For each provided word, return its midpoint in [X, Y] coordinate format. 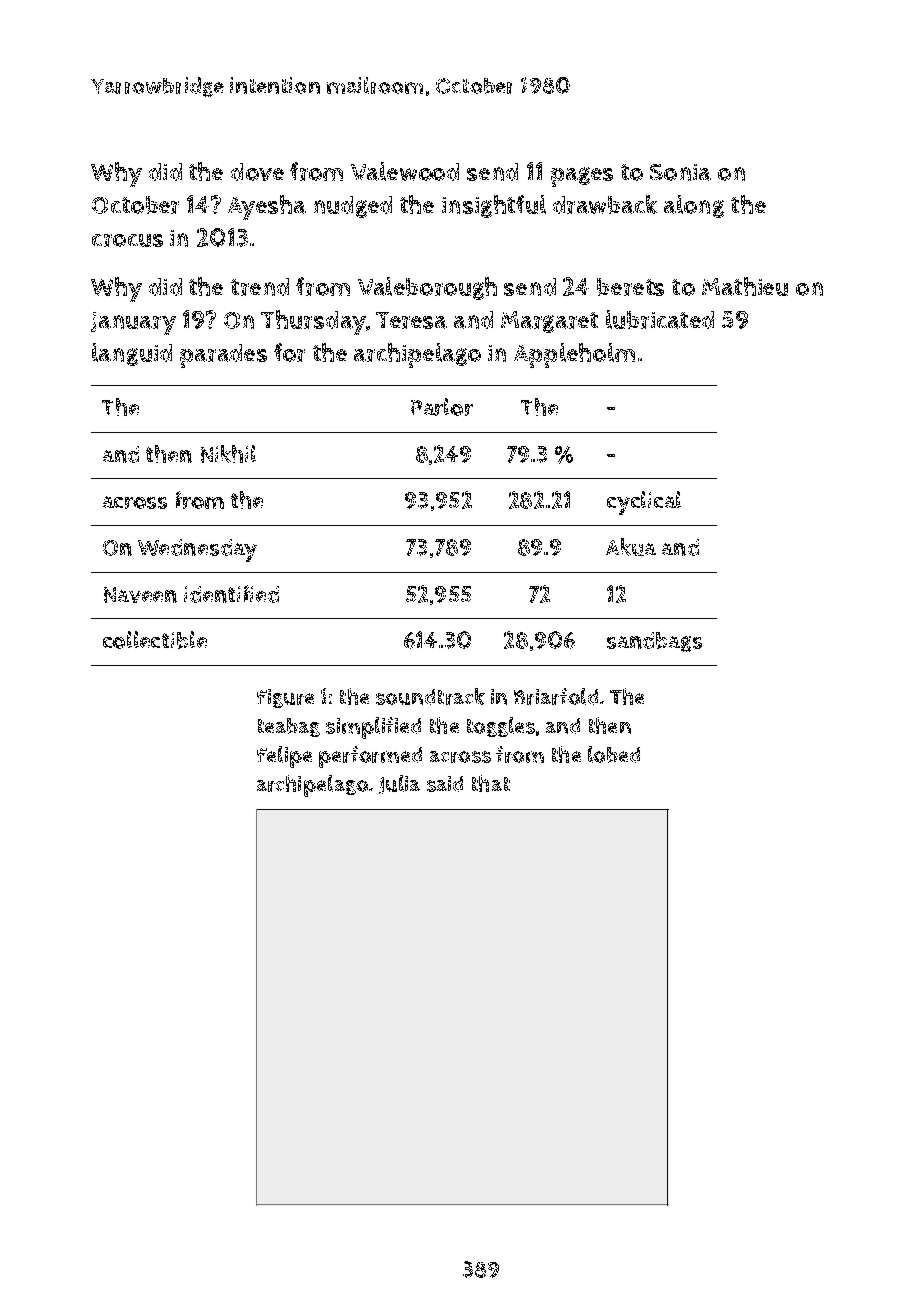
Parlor [442, 407]
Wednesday [197, 550]
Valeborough [427, 288]
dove [257, 172]
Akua [631, 547]
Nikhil [228, 454]
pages [582, 177]
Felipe [284, 757]
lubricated [660, 319]
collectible [155, 640]
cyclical [644, 503]
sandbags [654, 642]
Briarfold [556, 696]
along [694, 206]
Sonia [680, 172]
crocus [127, 240]
